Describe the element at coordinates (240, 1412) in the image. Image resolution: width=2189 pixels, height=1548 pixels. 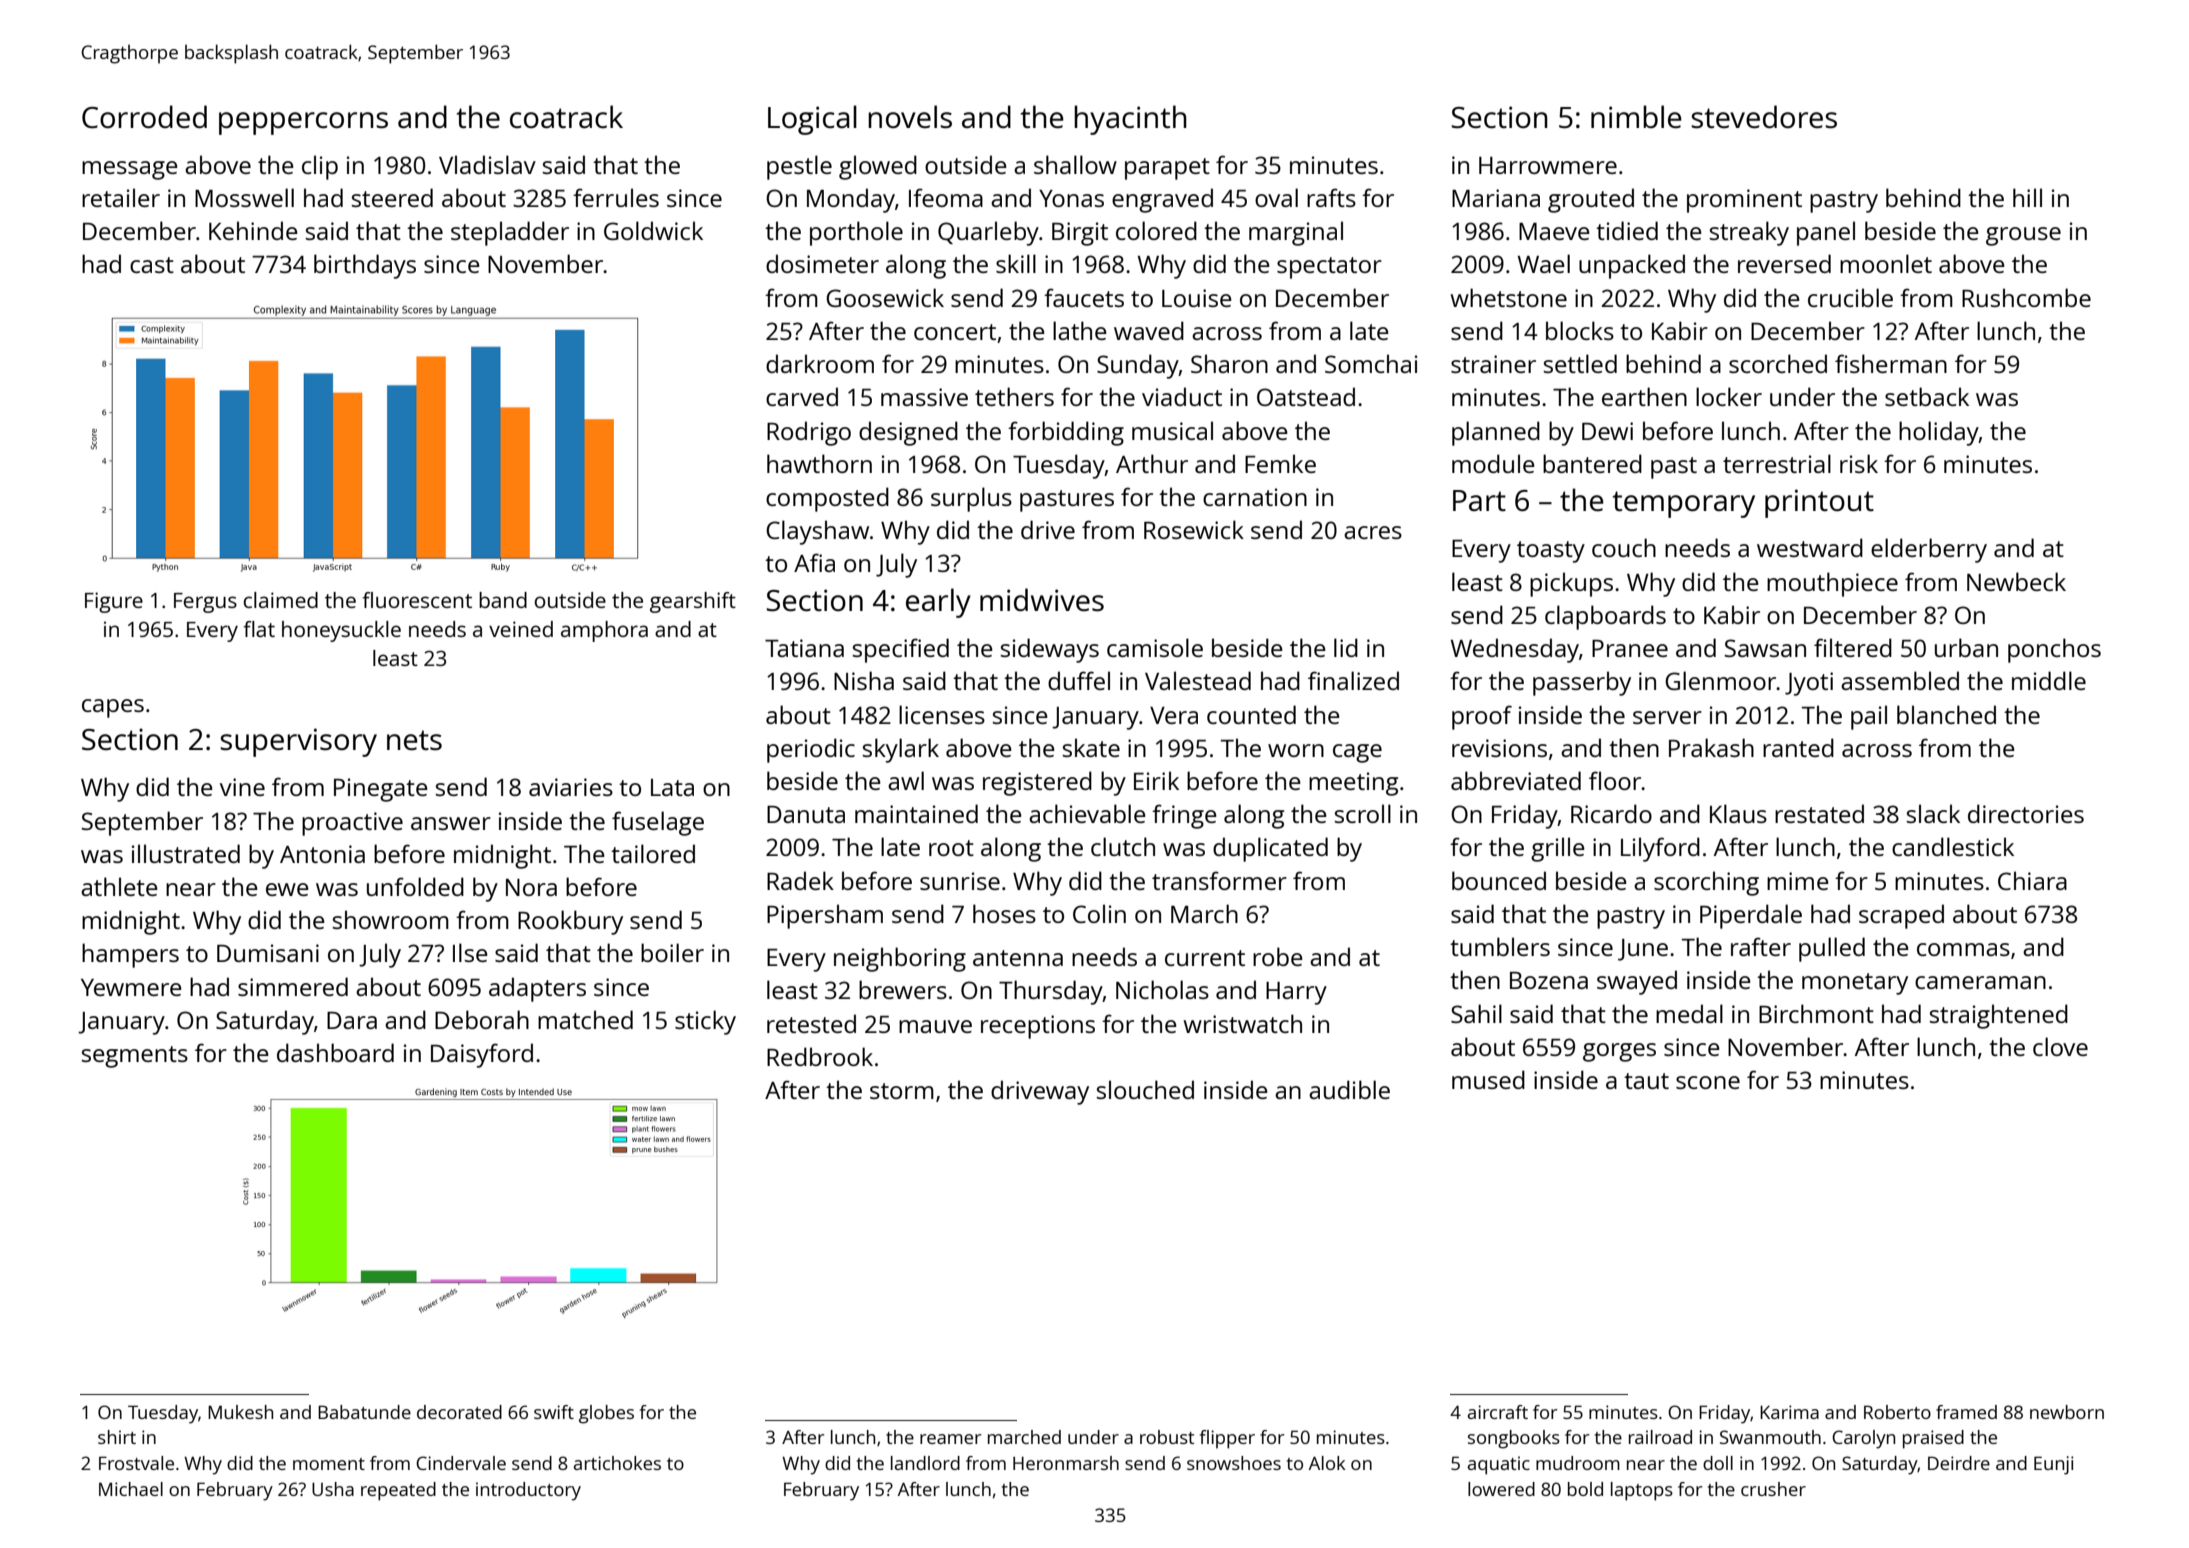
I see `Mukesh` at that location.
